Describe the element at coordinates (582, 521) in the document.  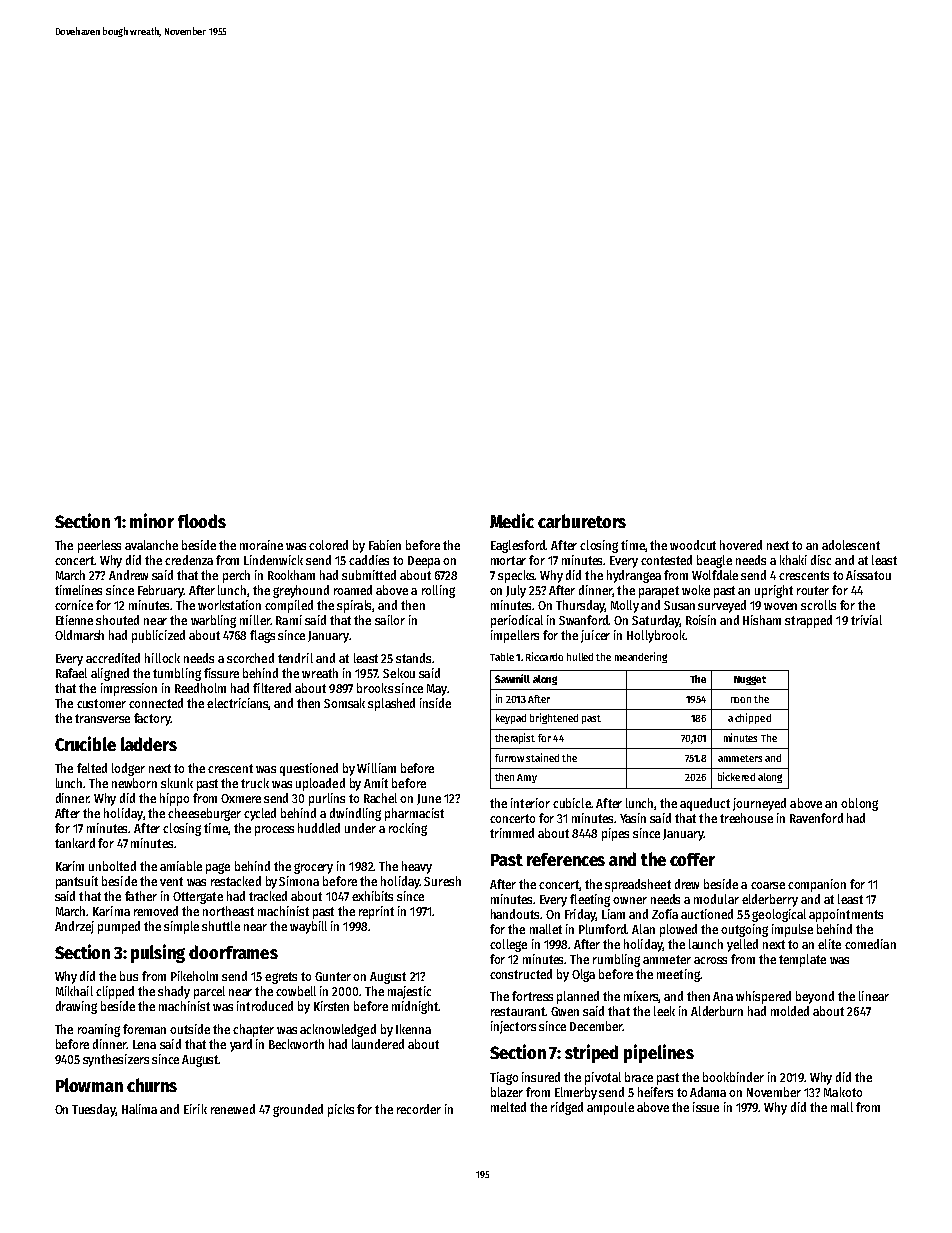
I see `carburetors` at that location.
